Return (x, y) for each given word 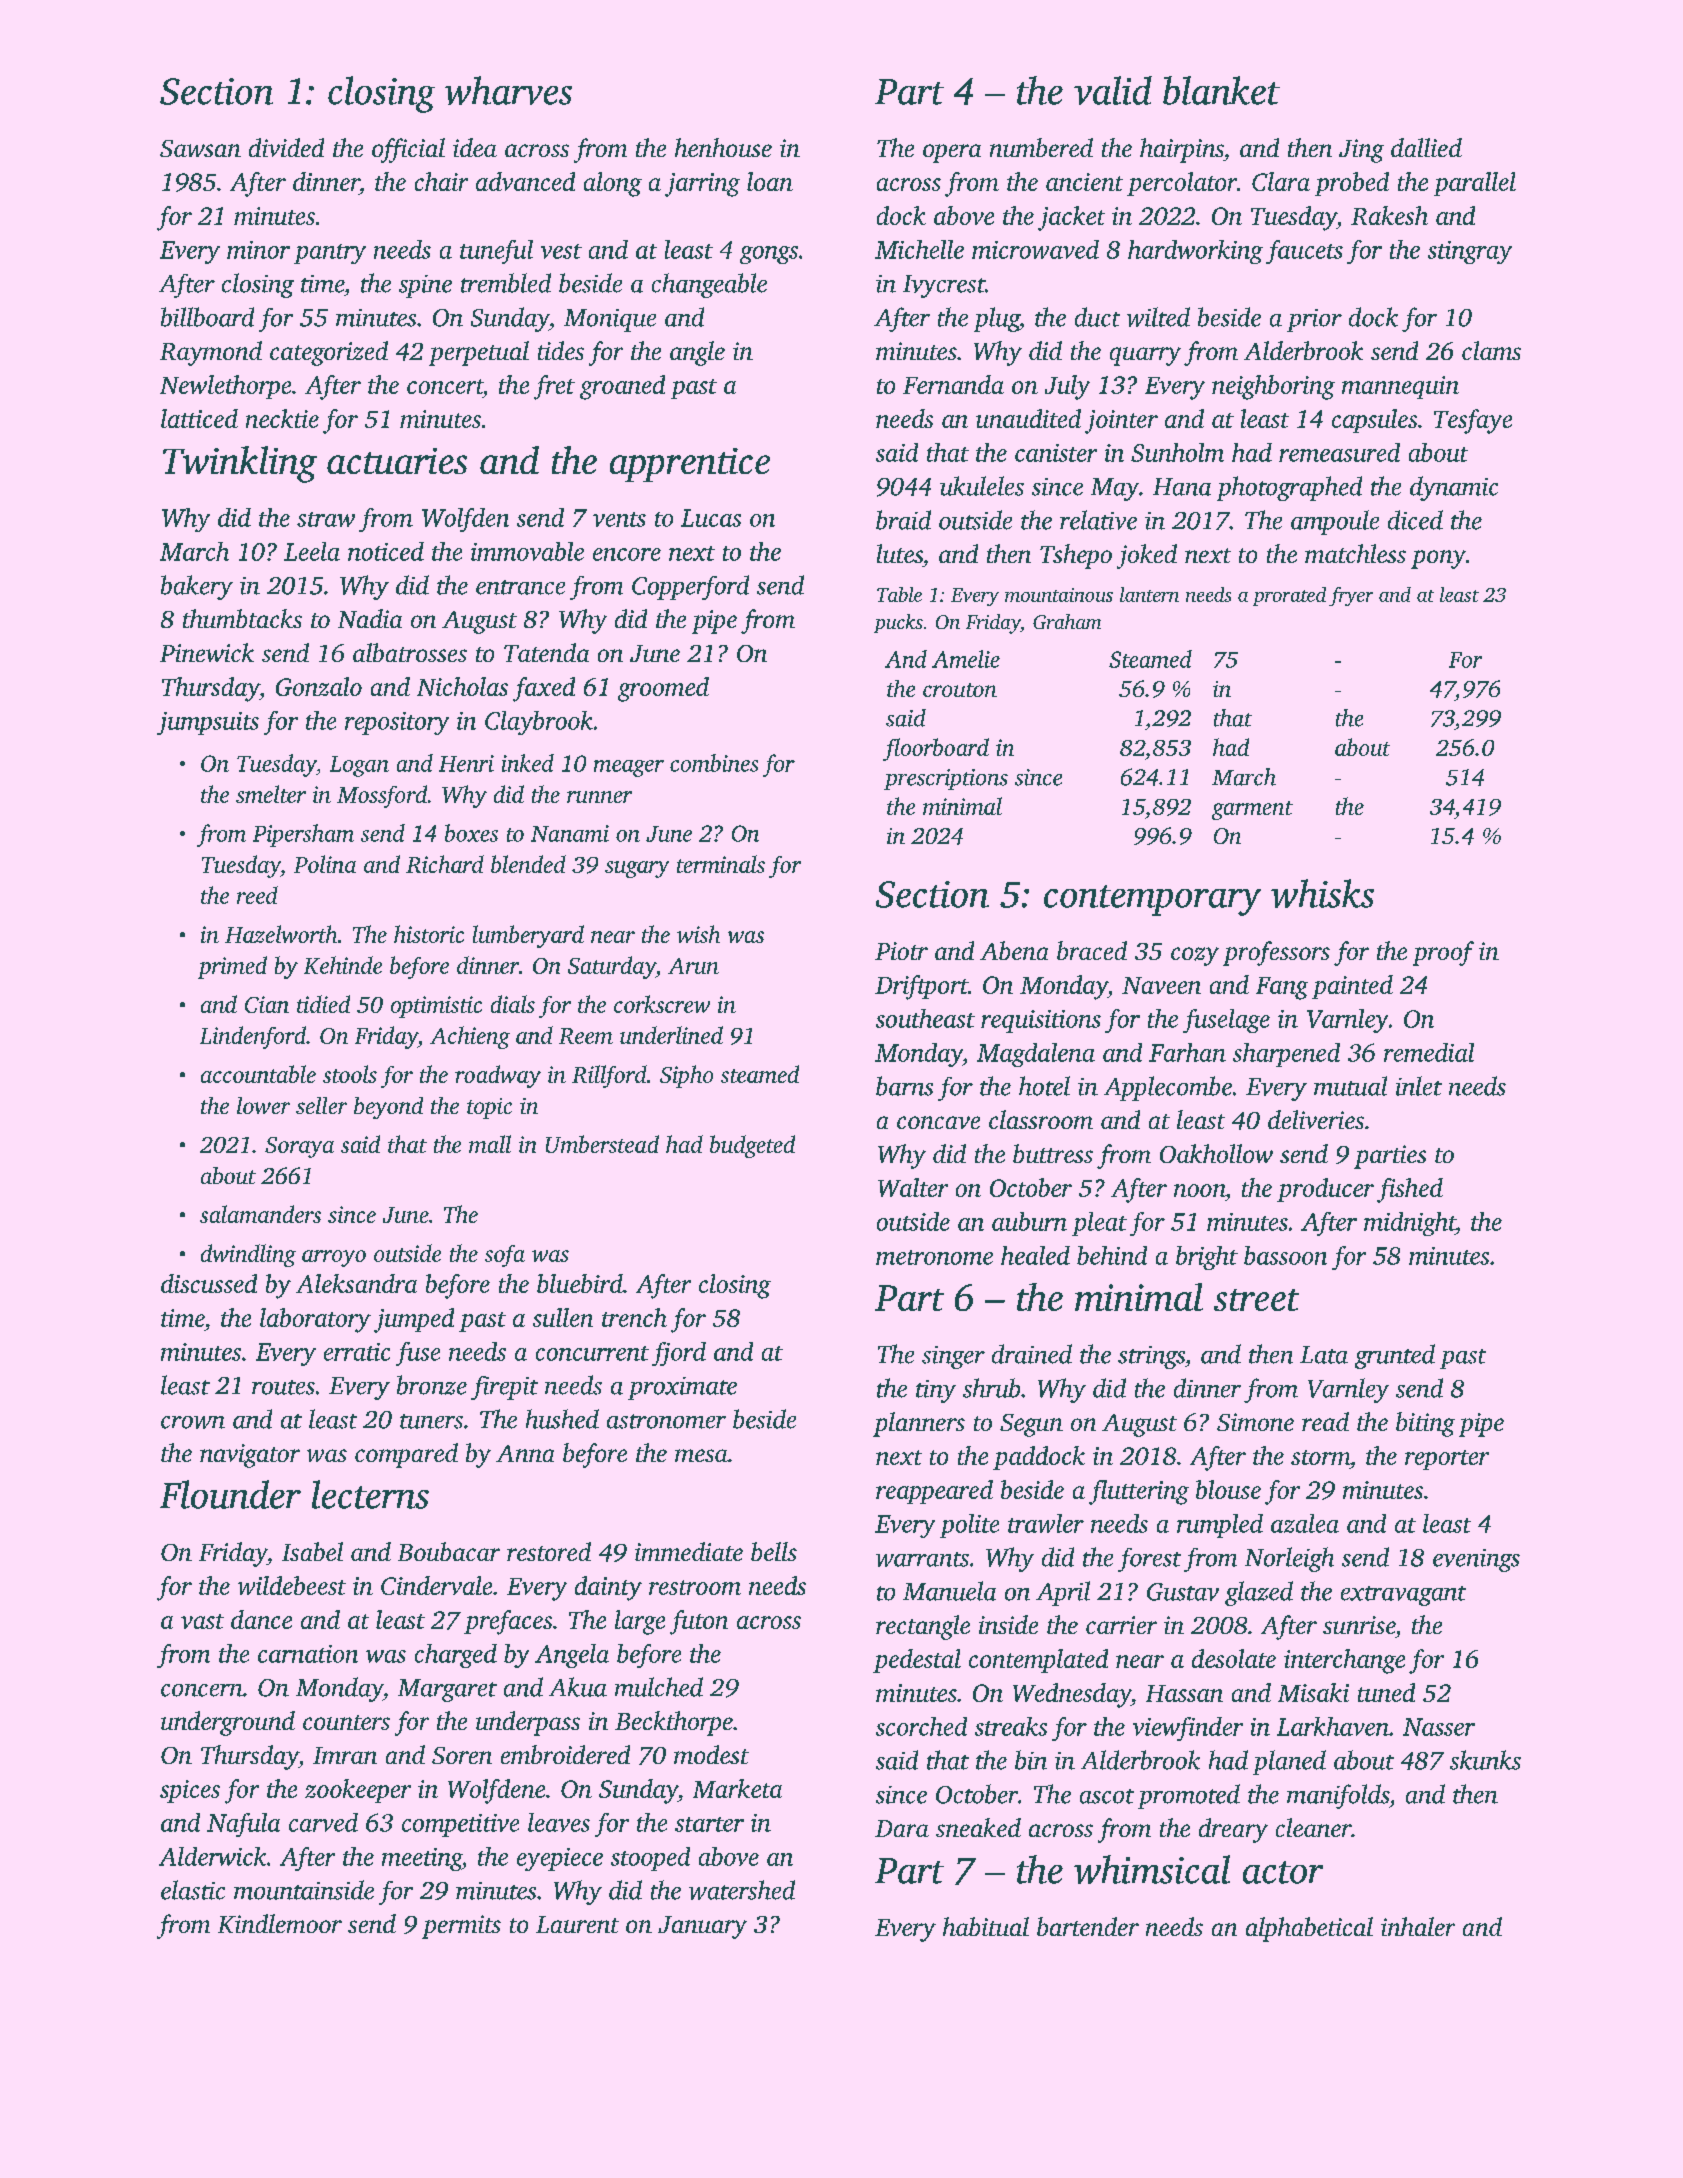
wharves (508, 90)
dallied (1426, 147)
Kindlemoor (280, 1923)
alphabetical (1309, 1929)
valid (1113, 90)
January (702, 1927)
